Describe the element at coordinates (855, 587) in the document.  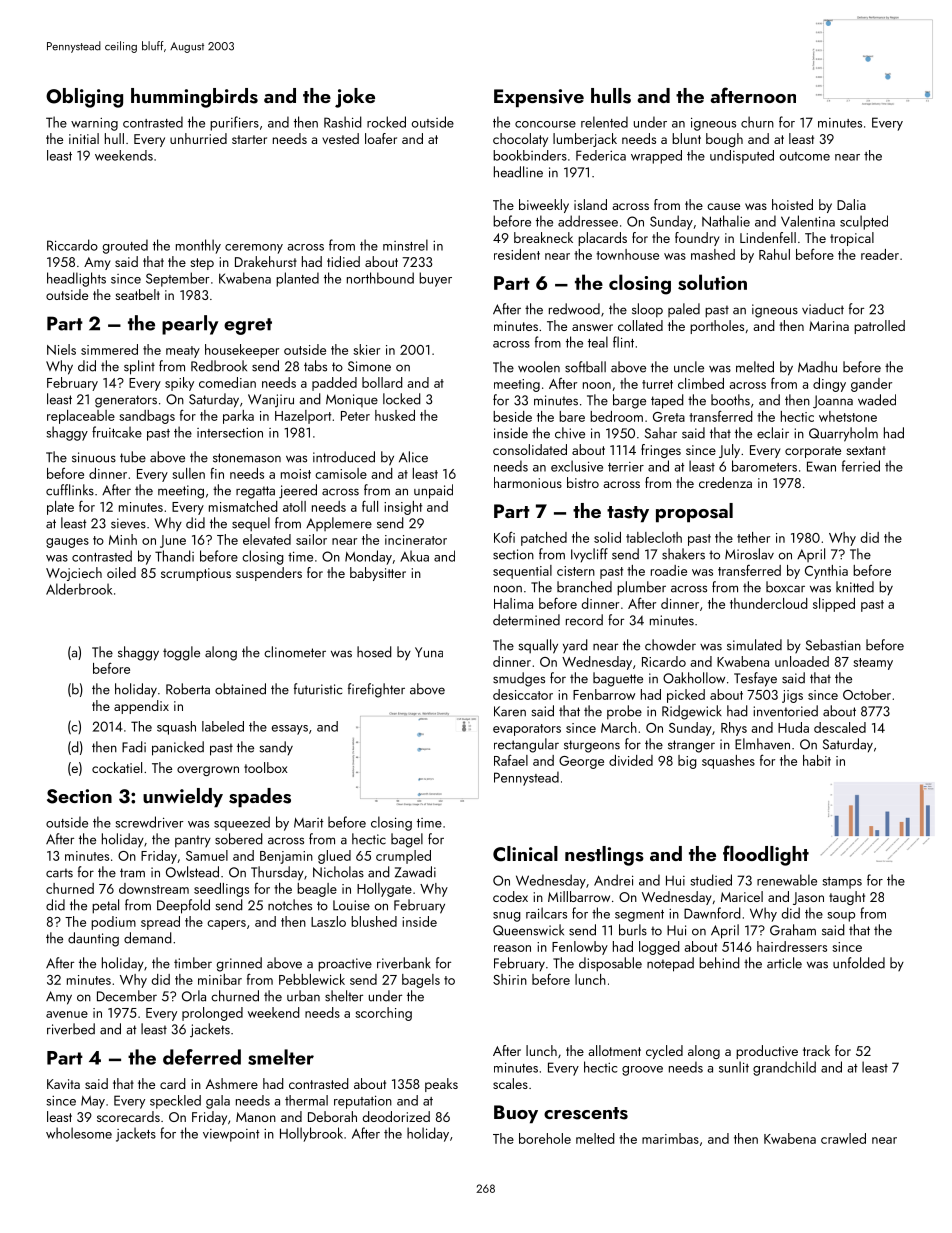
I see `knitted` at that location.
